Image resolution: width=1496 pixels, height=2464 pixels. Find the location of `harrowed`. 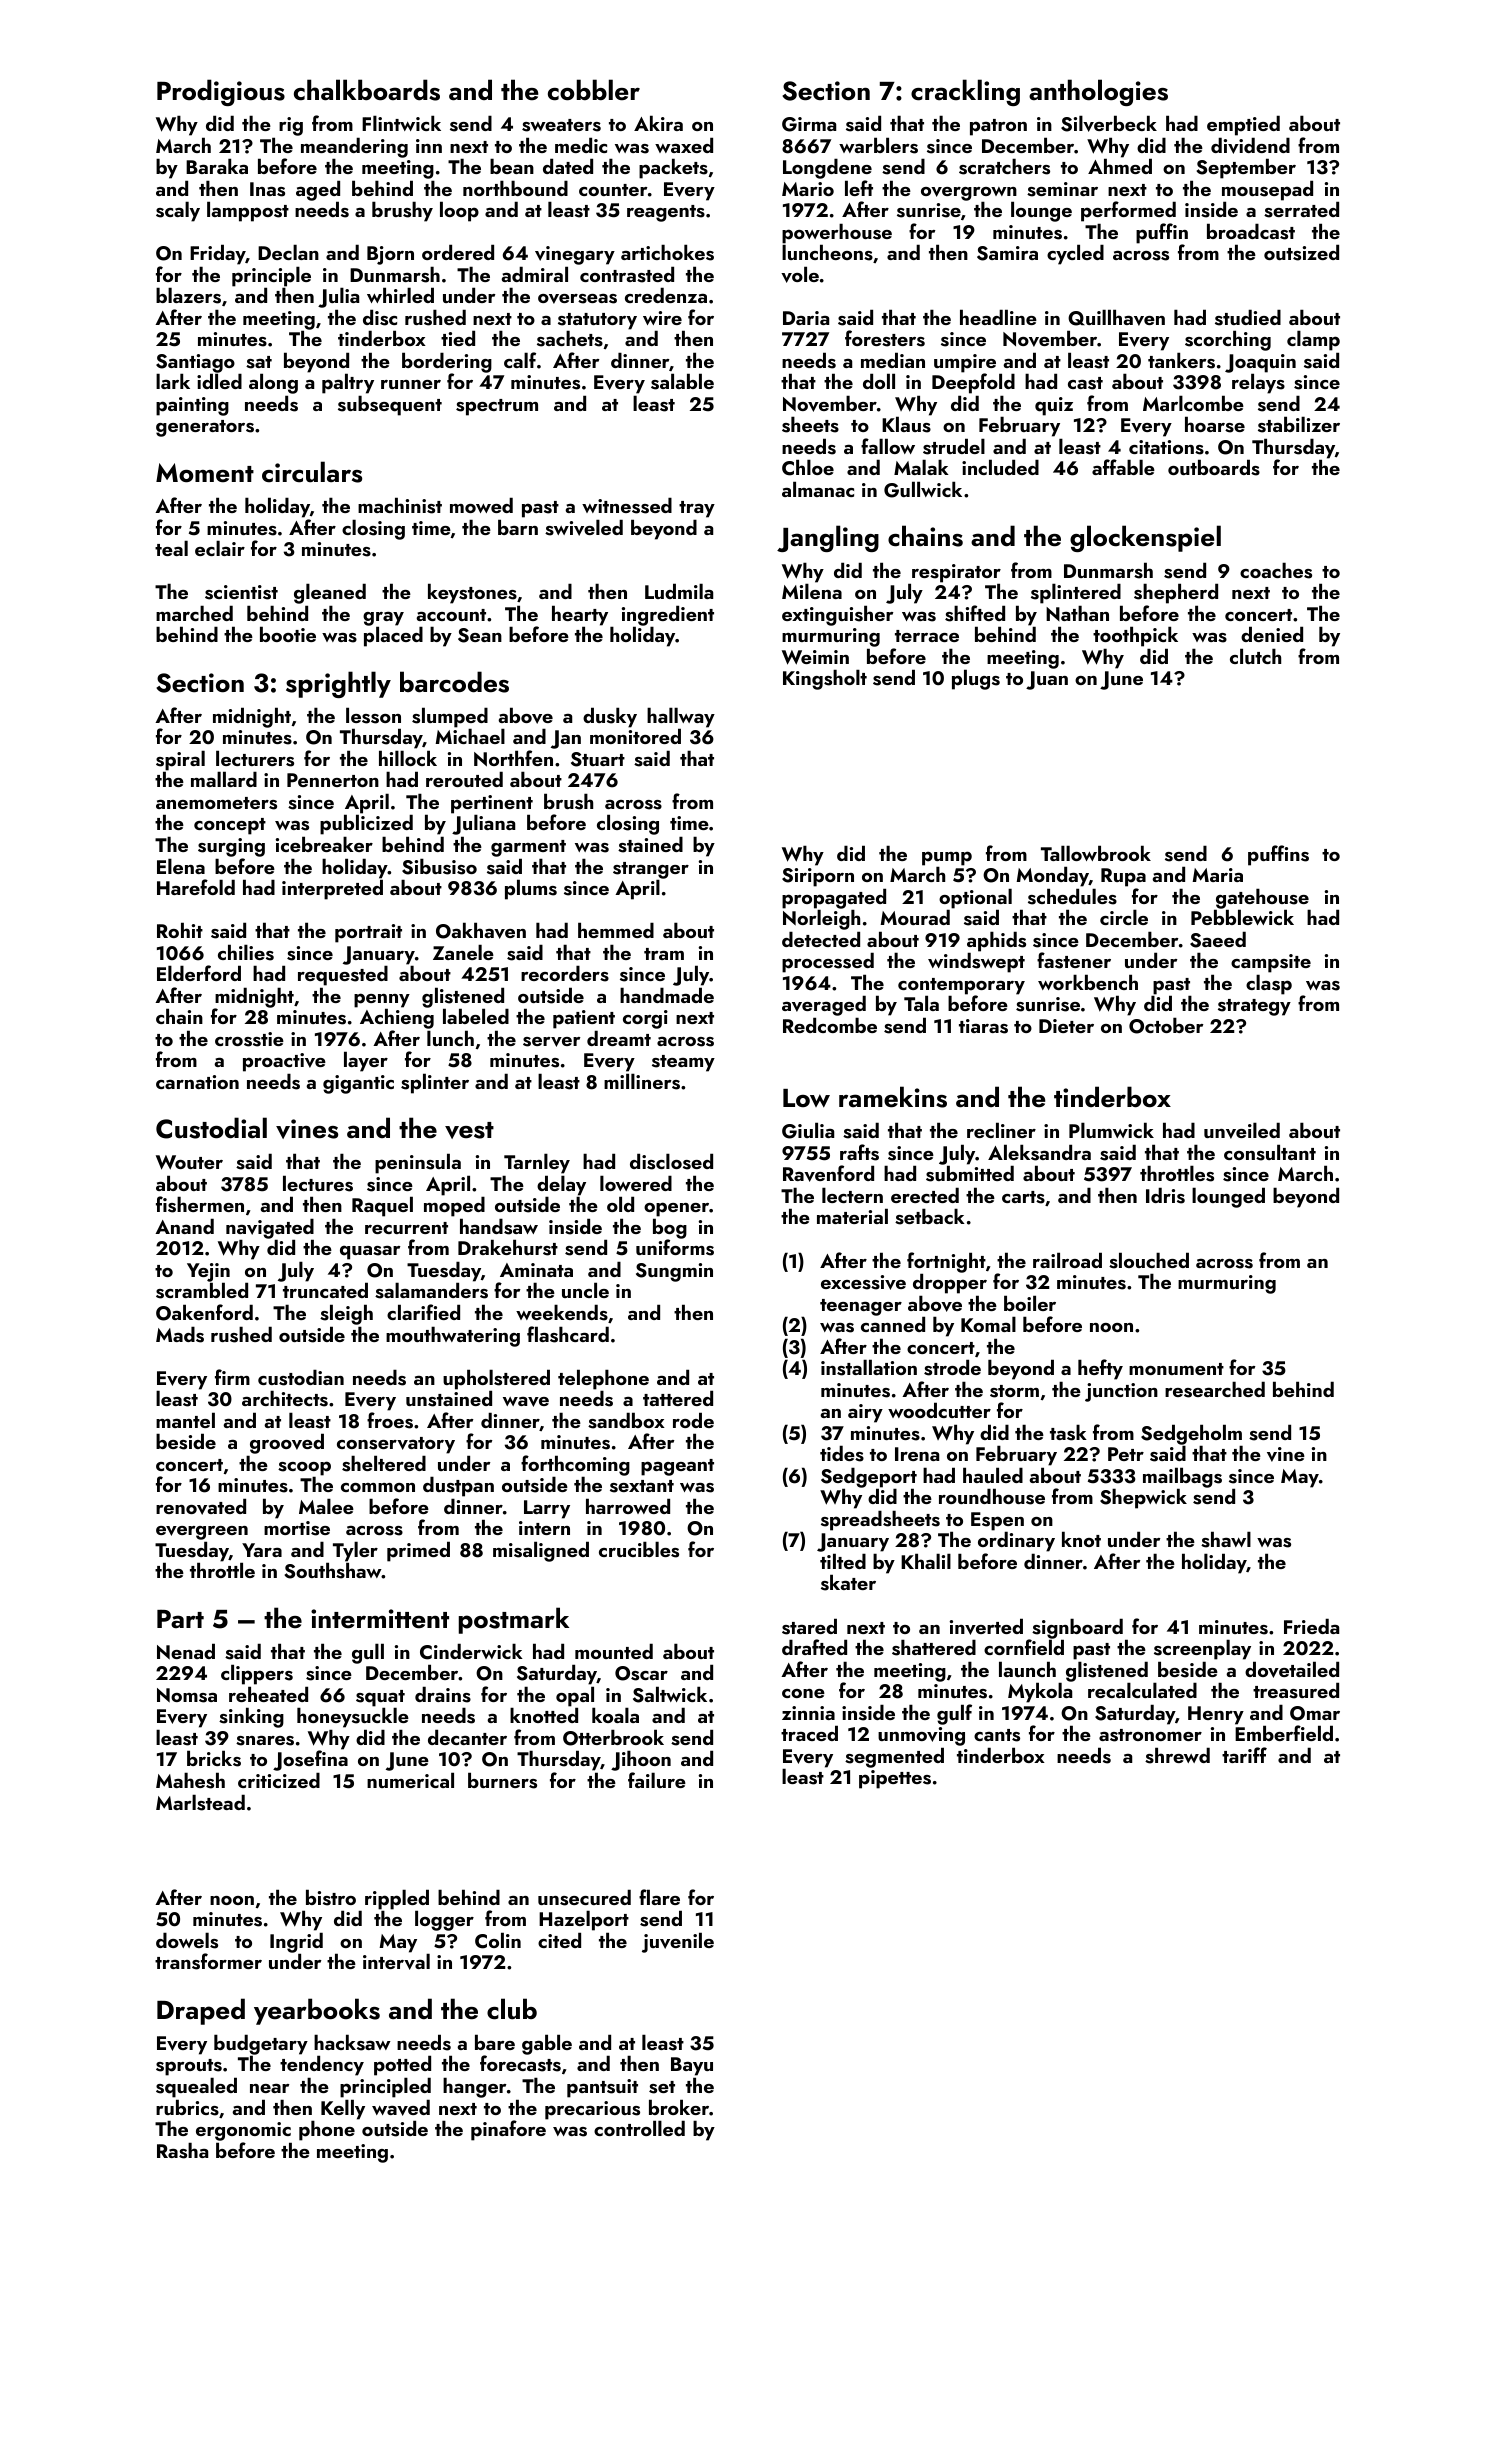

harrowed is located at coordinates (628, 1506).
